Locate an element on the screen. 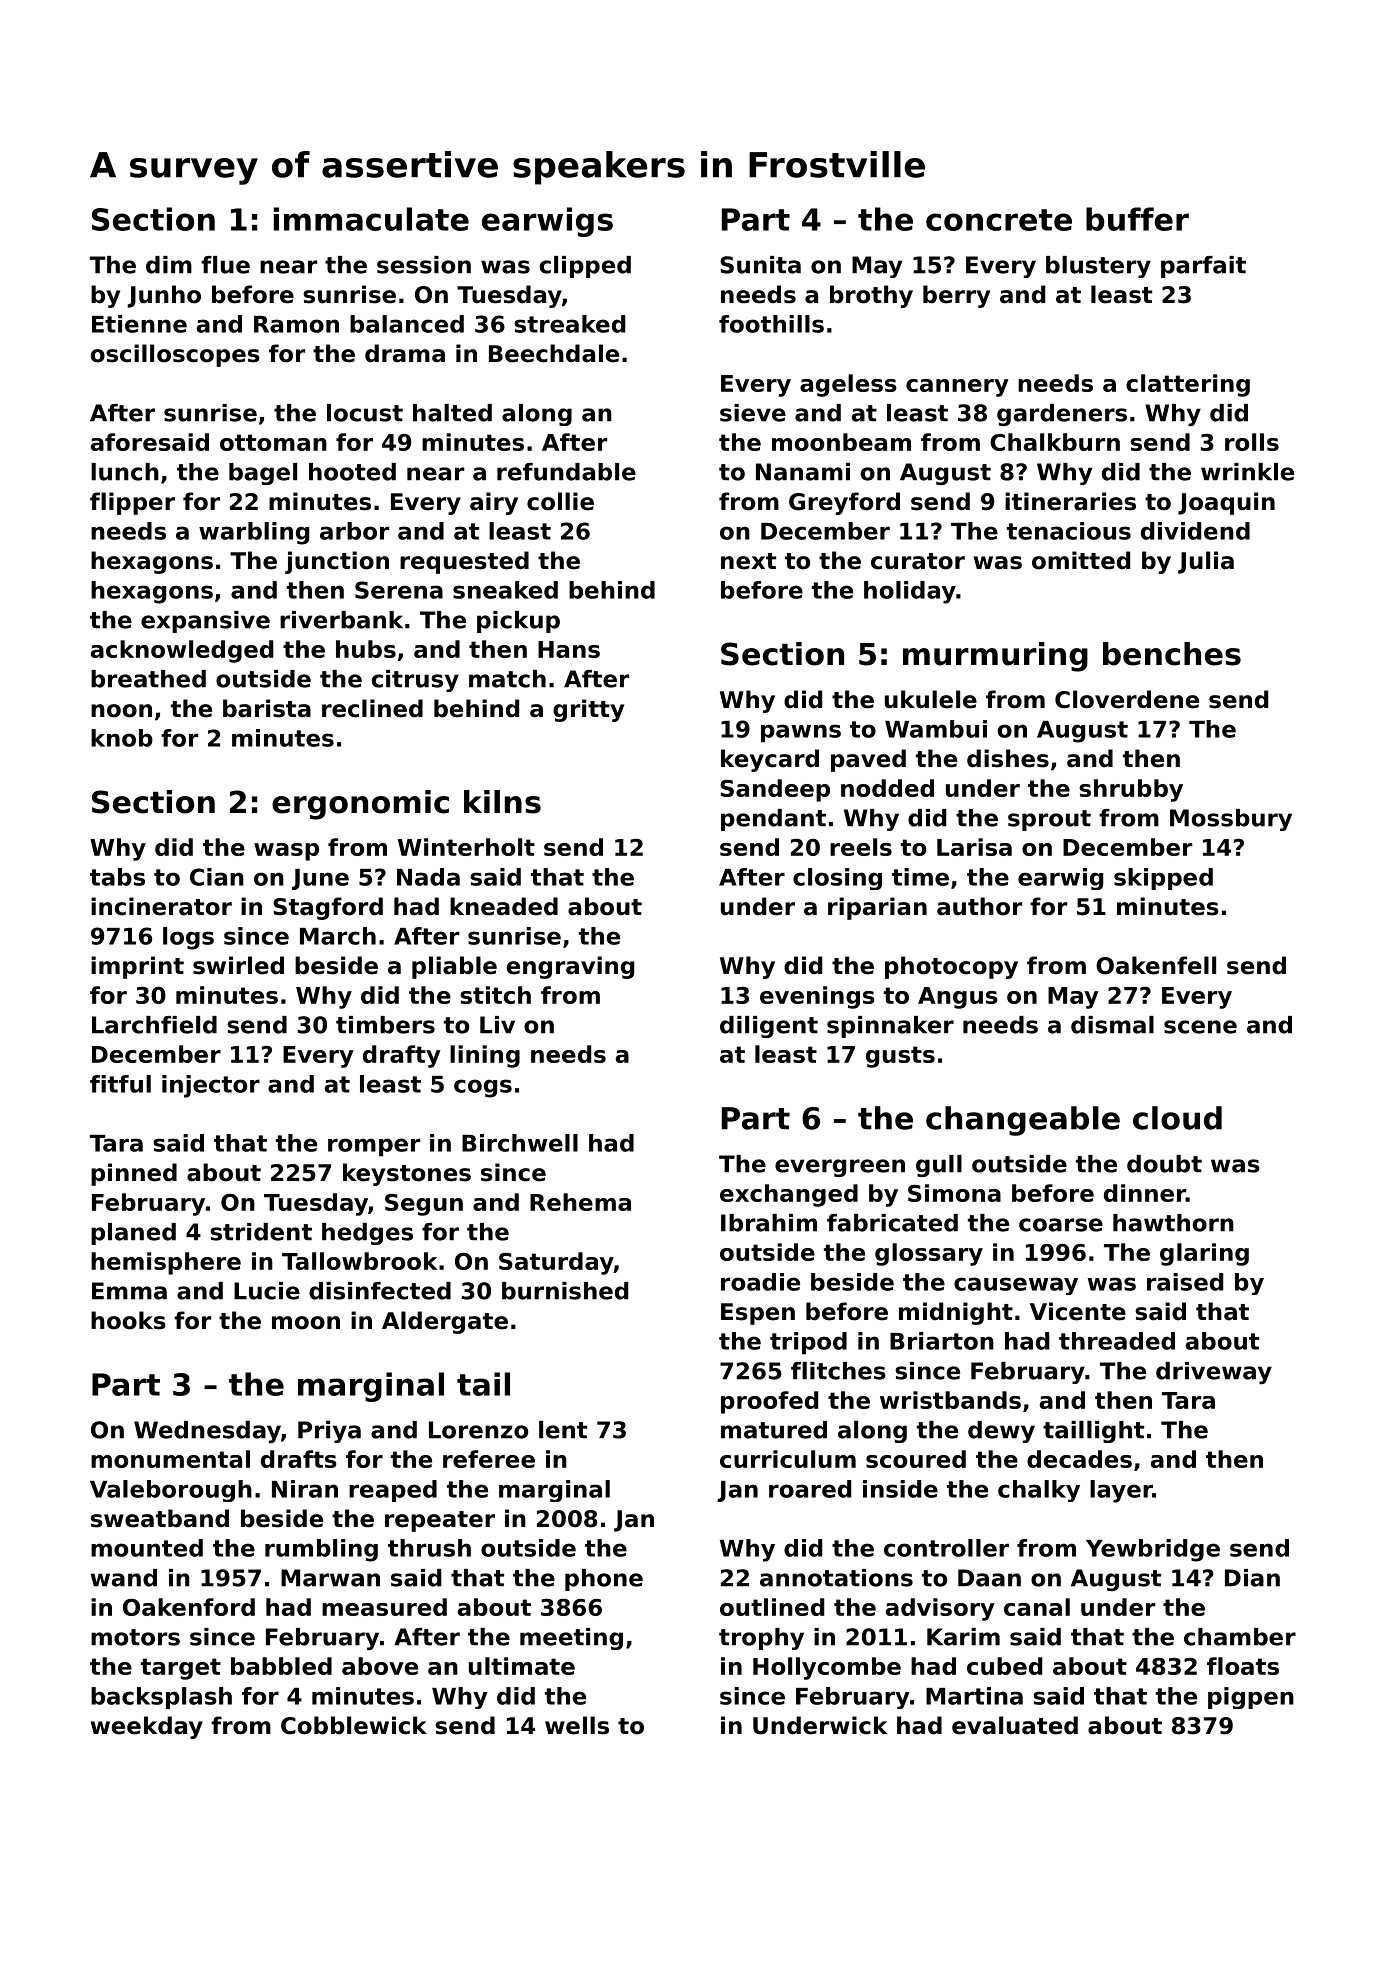 This screenshot has width=1386, height=1969. match is located at coordinates (507, 679).
